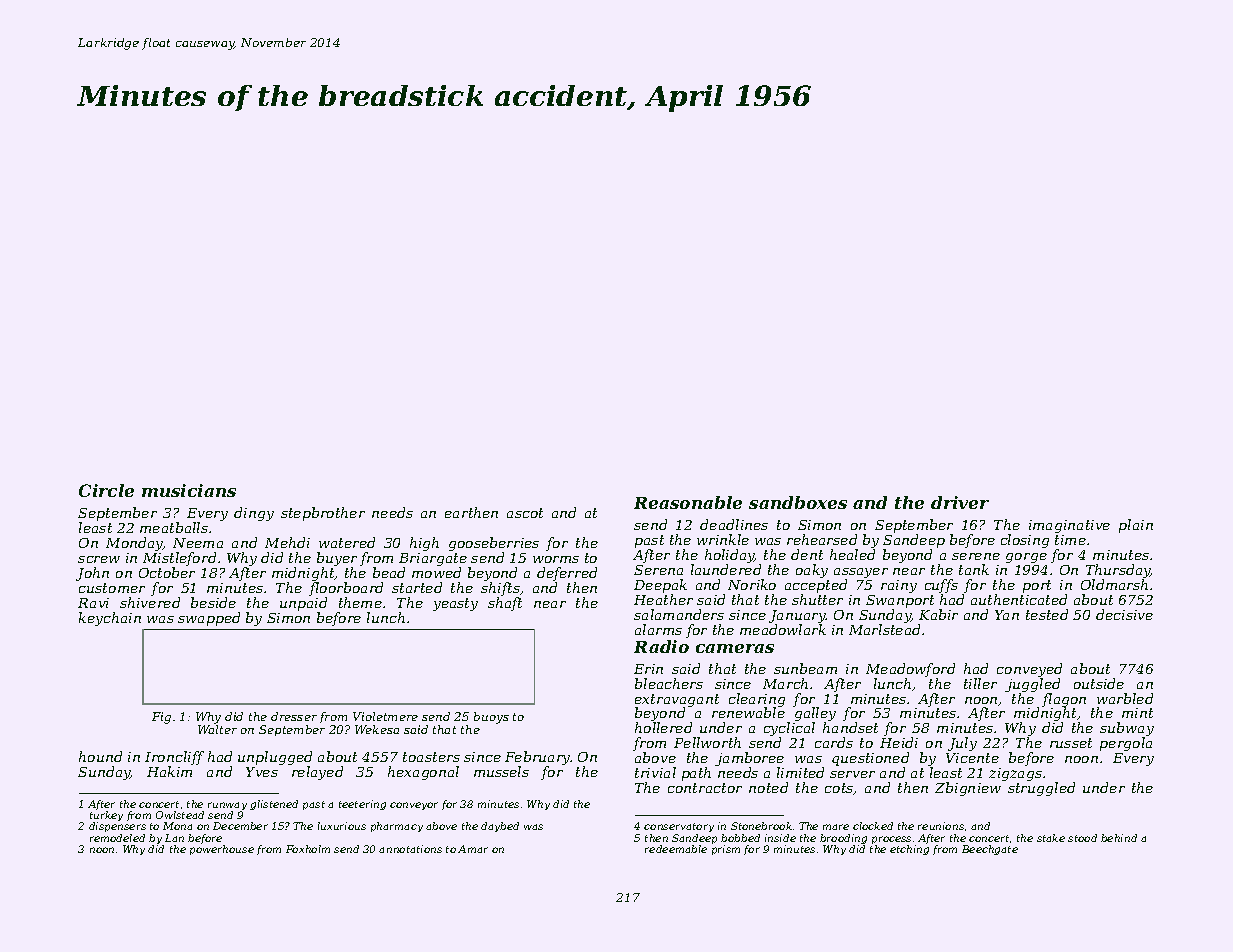 The width and height of the screenshot is (1233, 952). What do you see at coordinates (805, 668) in the screenshot?
I see `sunbeam` at bounding box center [805, 668].
